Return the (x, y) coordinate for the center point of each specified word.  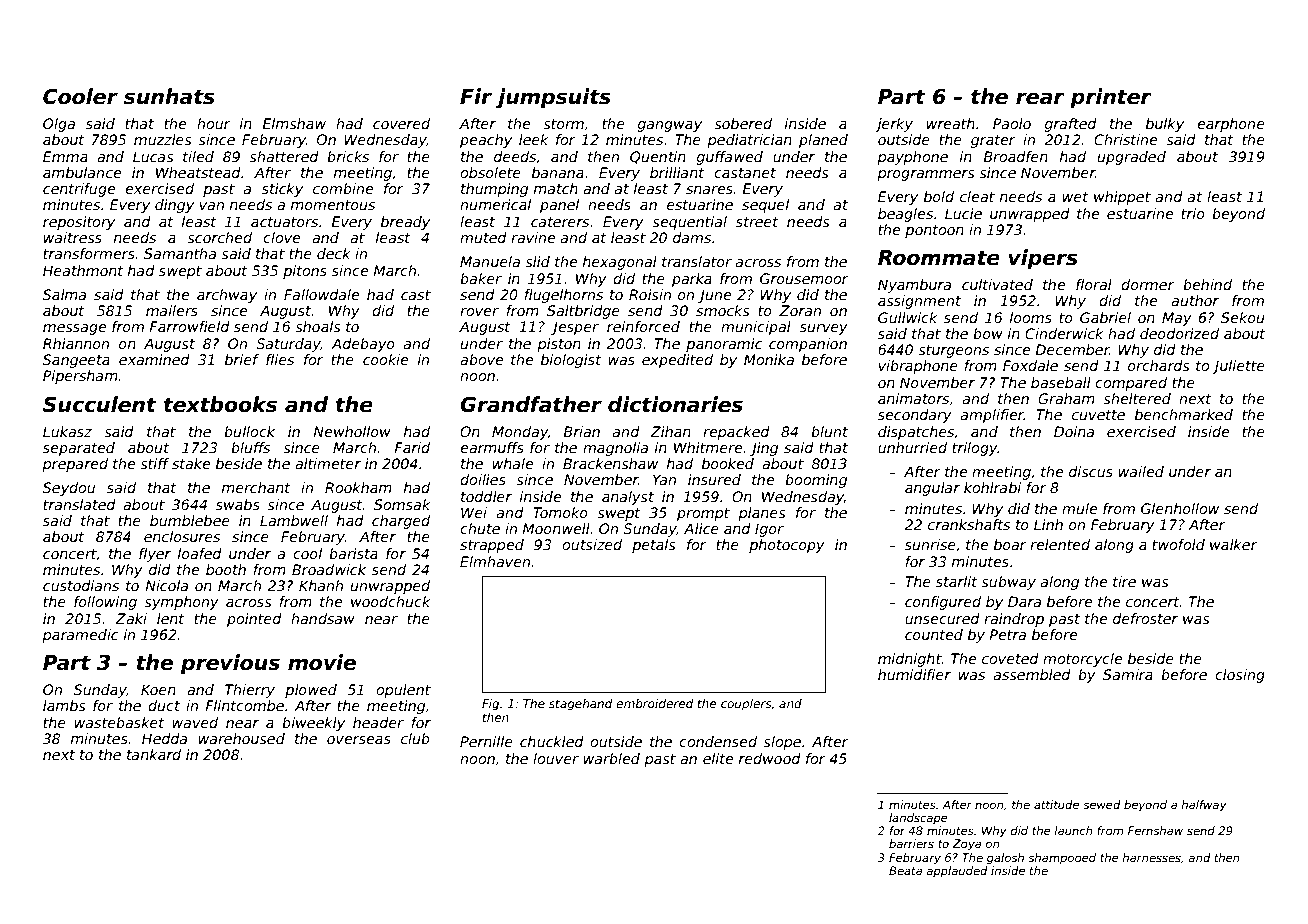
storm (563, 124)
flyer (155, 555)
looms (1031, 317)
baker (481, 278)
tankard (154, 754)
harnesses (1151, 857)
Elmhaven (495, 561)
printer (1111, 98)
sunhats (169, 96)
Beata (905, 870)
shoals (317, 326)
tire (1124, 581)
